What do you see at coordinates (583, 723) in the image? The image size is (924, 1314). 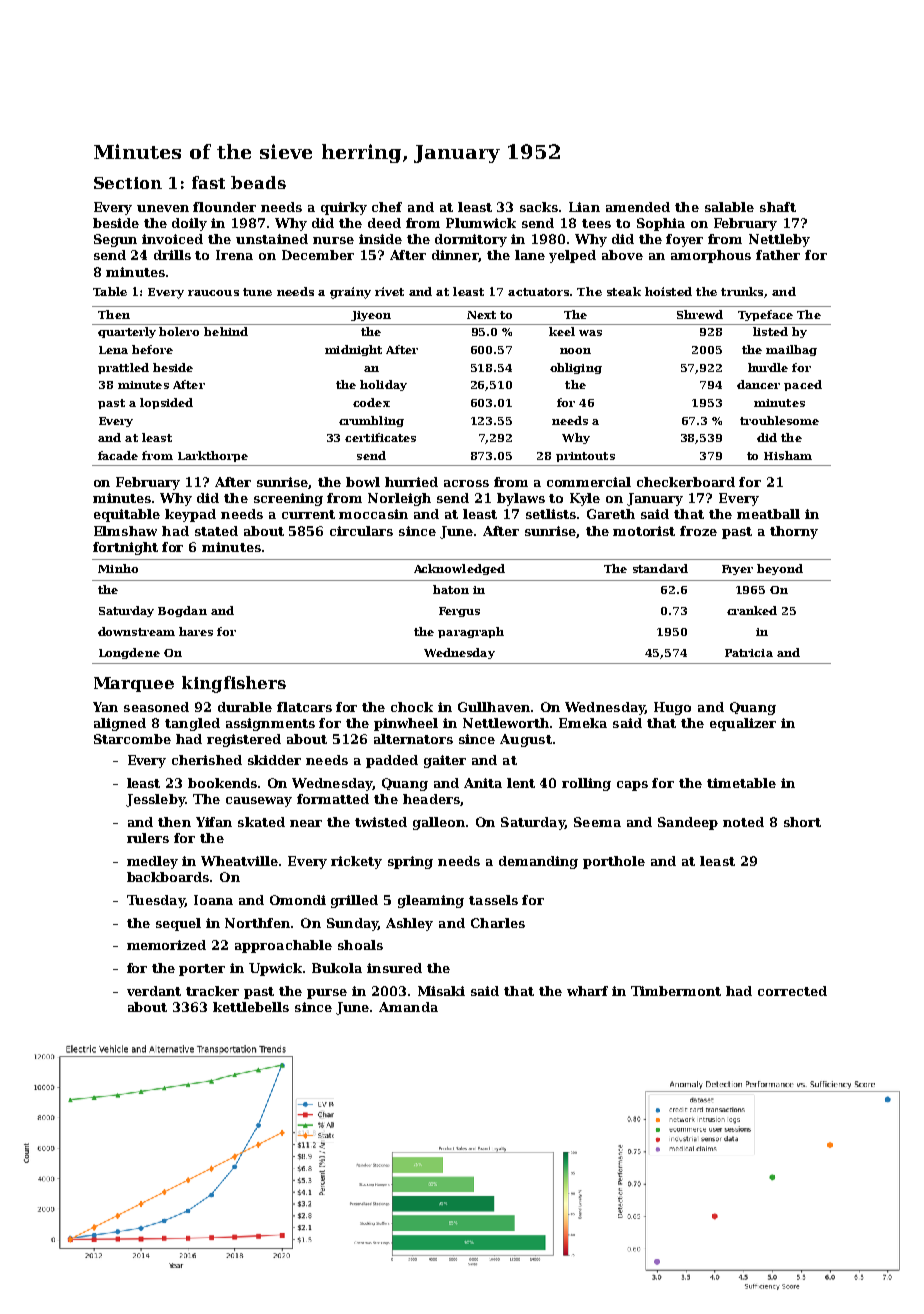 I see `Emeka` at bounding box center [583, 723].
